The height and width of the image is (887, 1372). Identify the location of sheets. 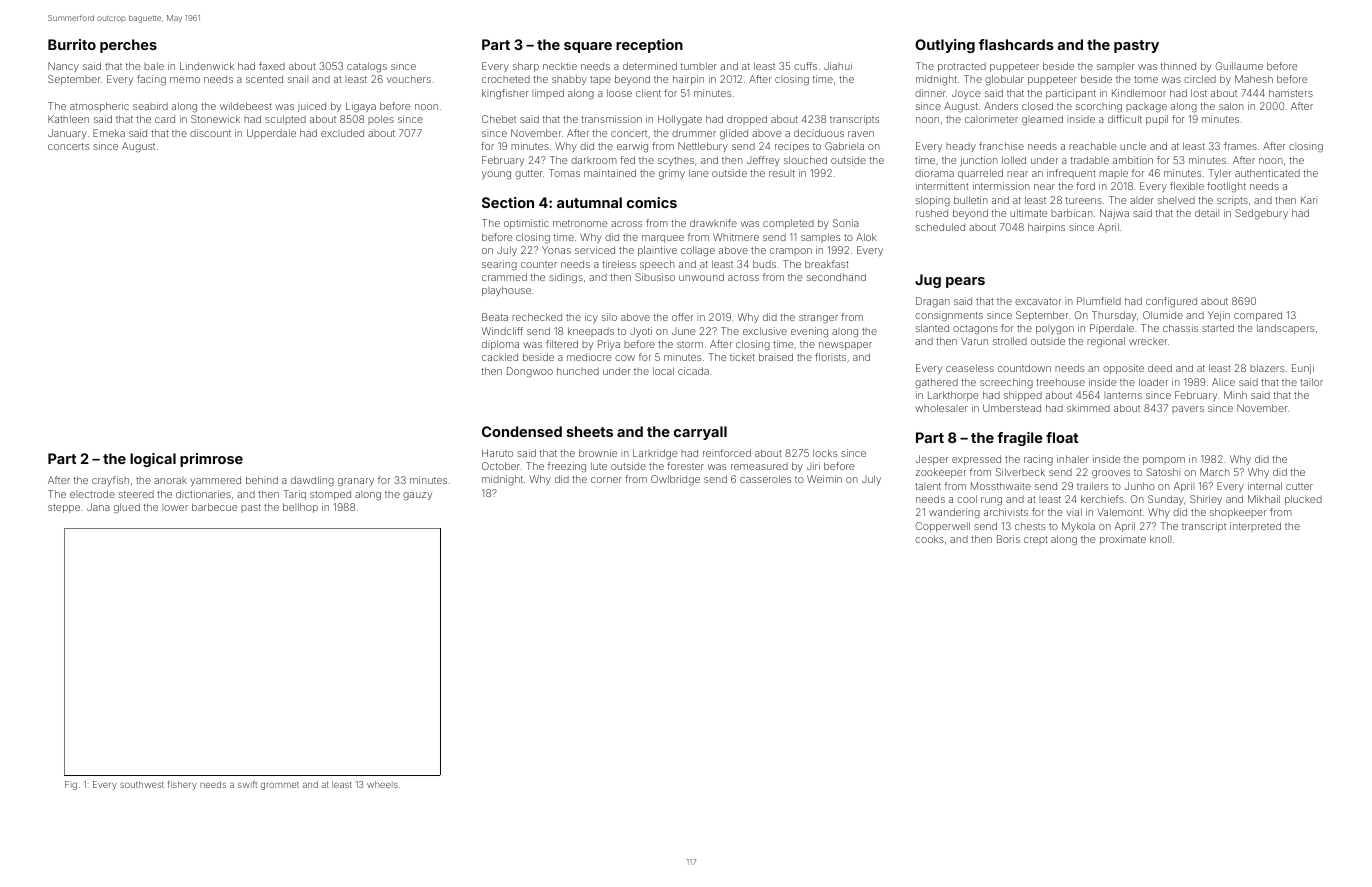
(590, 431).
